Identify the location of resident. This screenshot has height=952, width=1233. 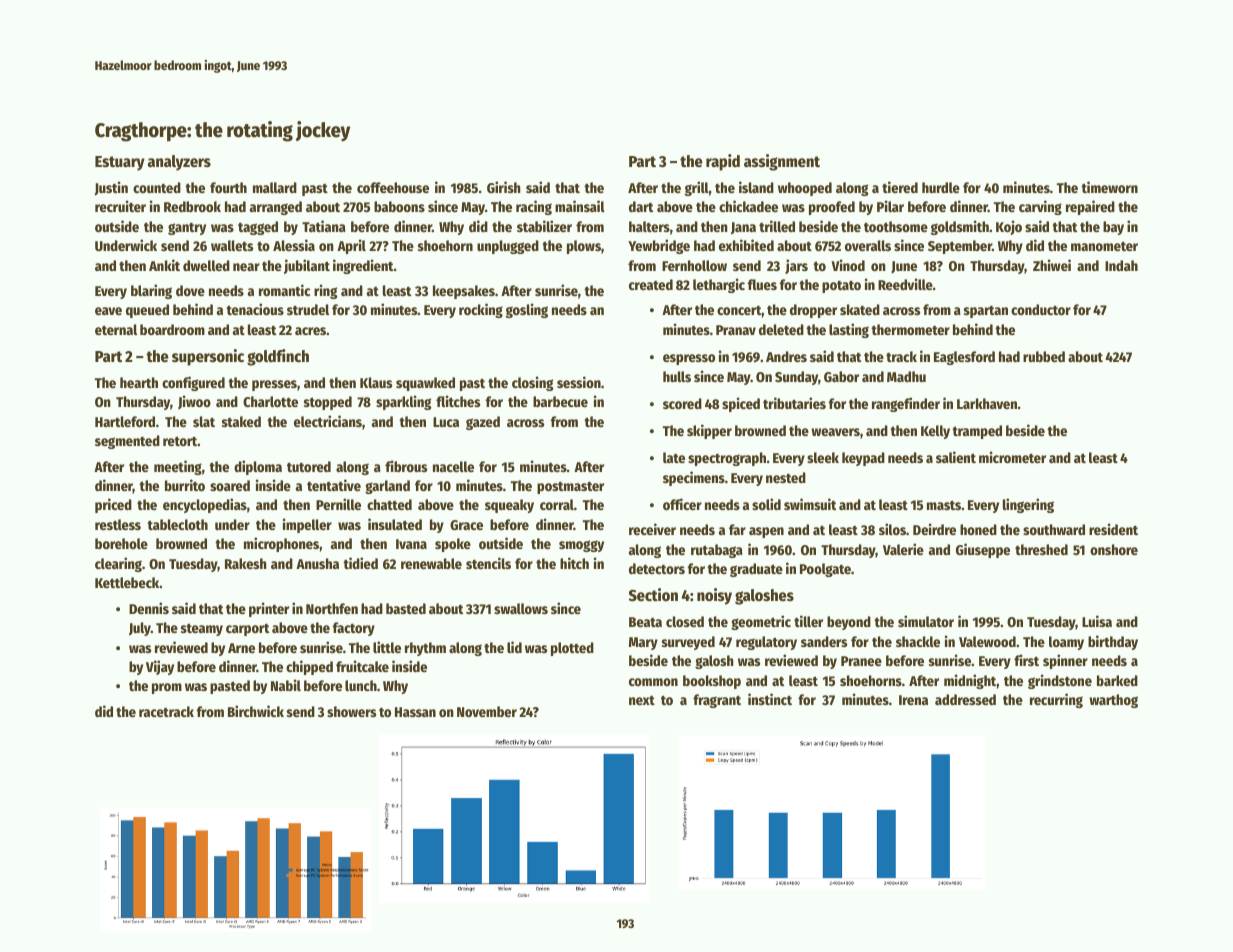
(1113, 529).
